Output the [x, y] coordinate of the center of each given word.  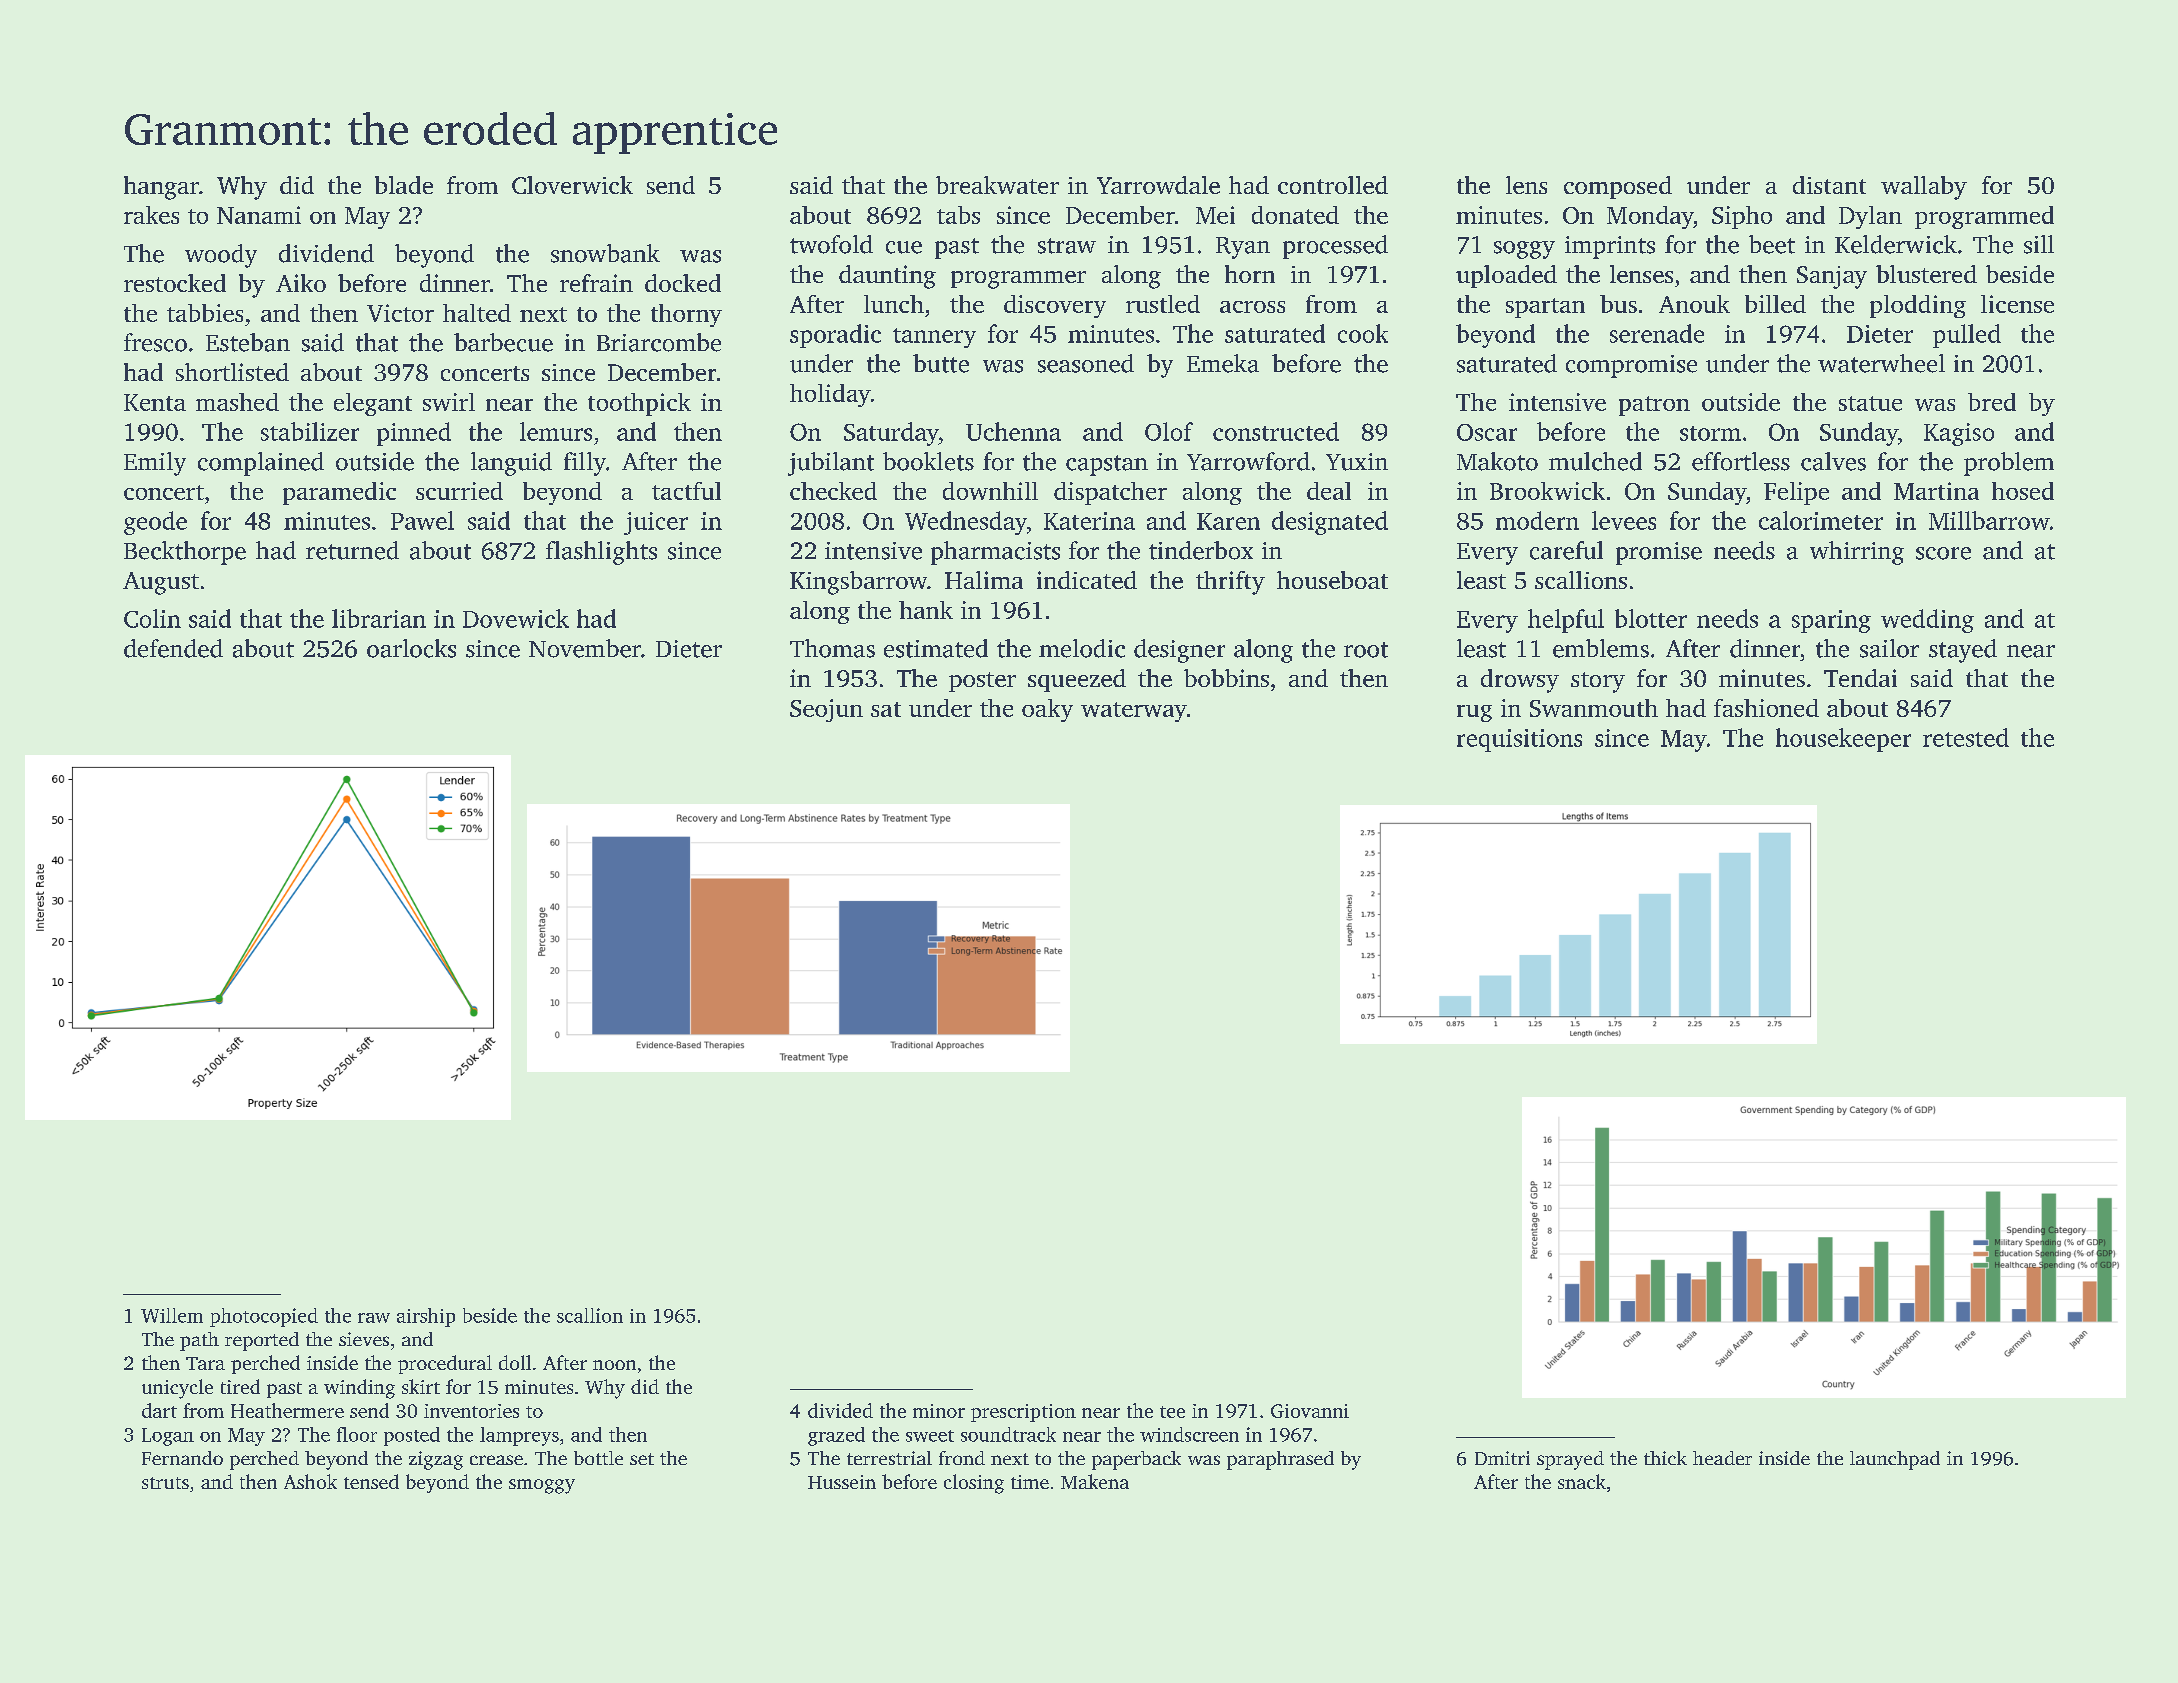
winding [359, 1389]
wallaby [1924, 188]
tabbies [205, 313]
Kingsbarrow [858, 583]
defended [173, 648]
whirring [1857, 553]
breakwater [997, 185]
